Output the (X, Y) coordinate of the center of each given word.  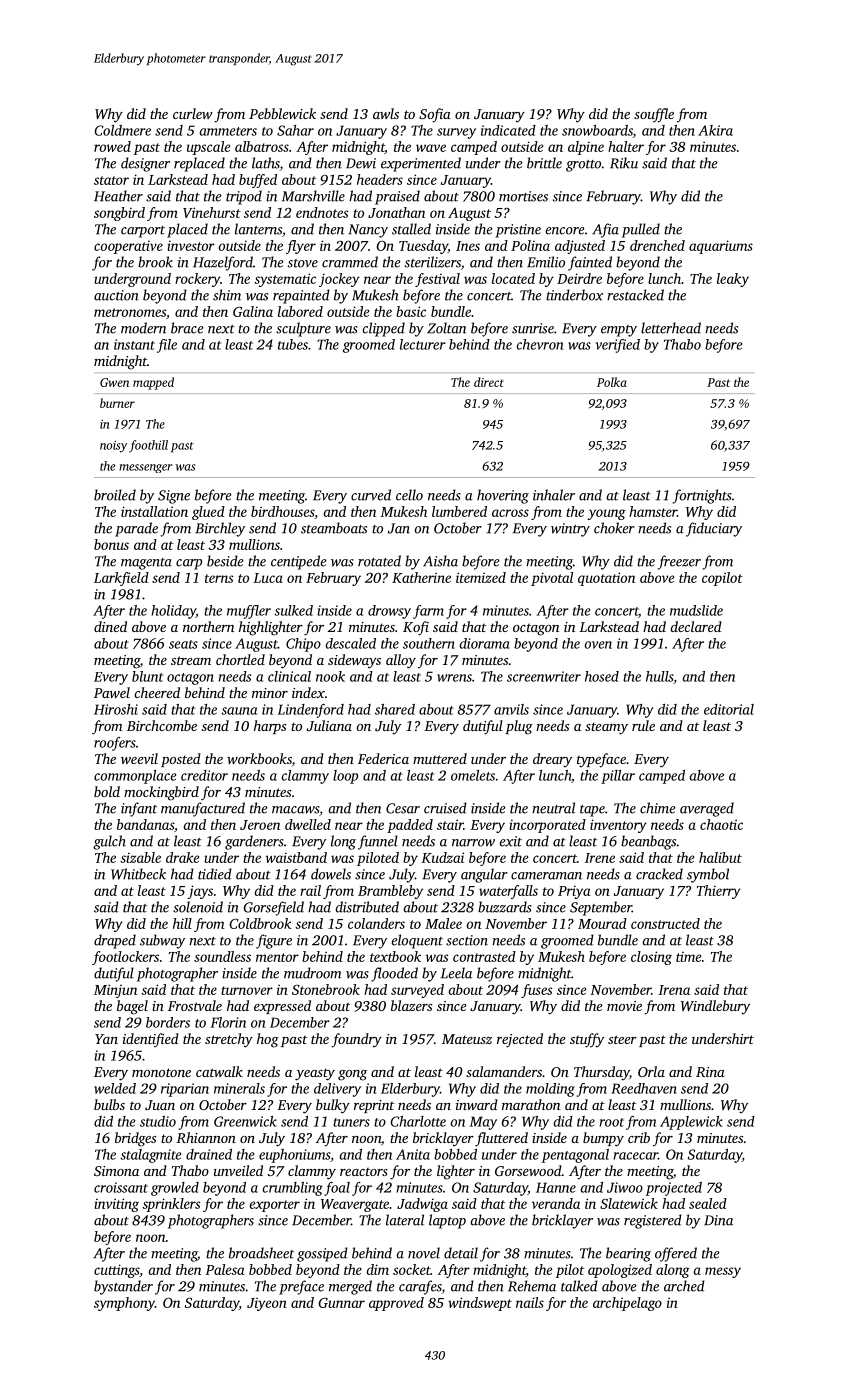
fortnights (702, 496)
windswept (480, 1304)
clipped (383, 329)
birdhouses (282, 511)
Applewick (691, 1123)
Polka (612, 382)
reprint (374, 1106)
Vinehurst (212, 212)
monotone (161, 1072)
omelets (473, 775)
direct (489, 382)
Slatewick (629, 1203)
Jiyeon (267, 1304)
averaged (707, 809)
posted (181, 760)
